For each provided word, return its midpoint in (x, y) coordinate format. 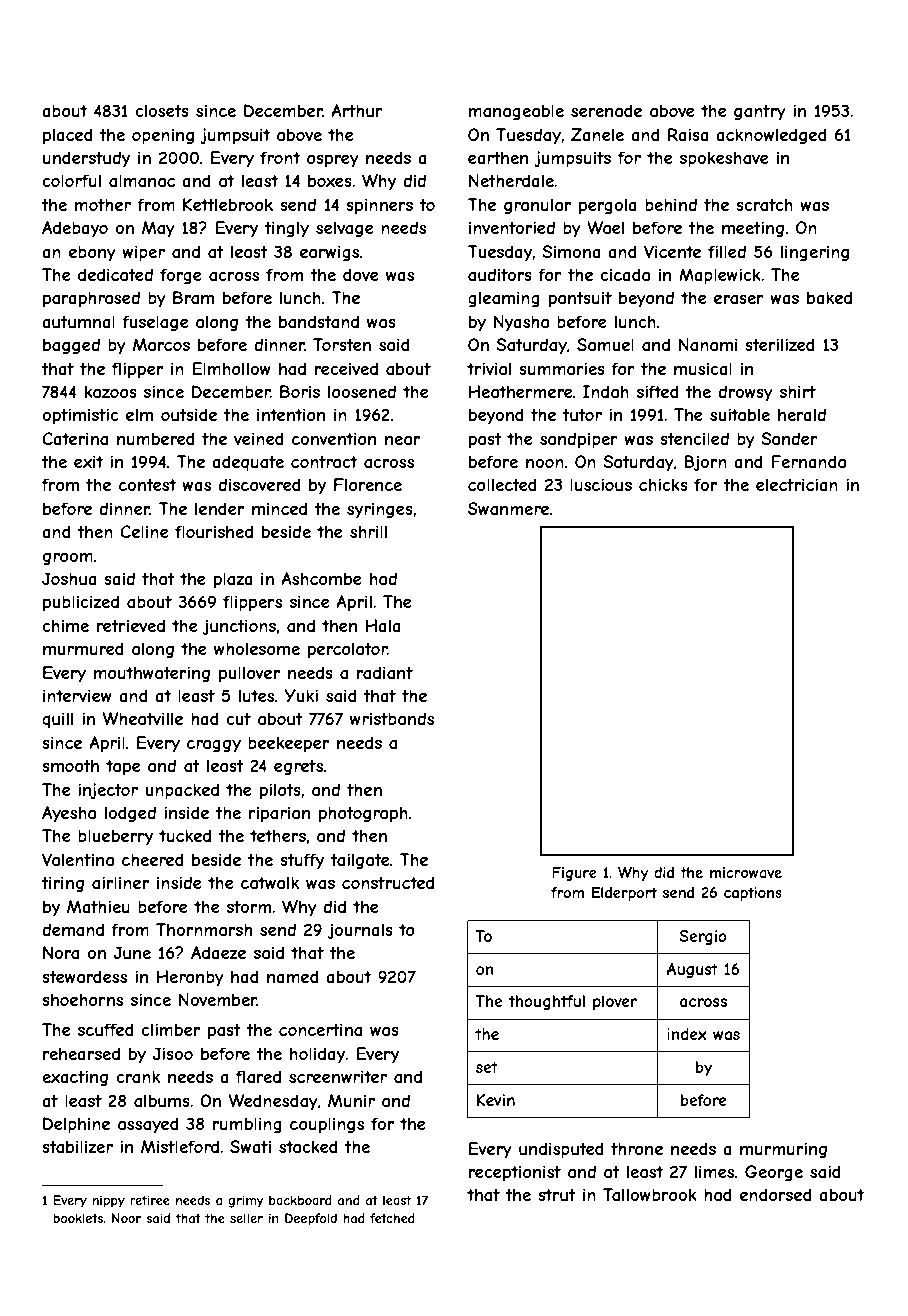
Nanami (708, 344)
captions (753, 894)
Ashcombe (321, 578)
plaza (233, 580)
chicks (663, 484)
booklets (78, 1218)
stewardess (84, 976)
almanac (142, 180)
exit (88, 461)
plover (615, 1002)
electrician (797, 484)
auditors (500, 274)
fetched (392, 1218)
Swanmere (508, 508)
